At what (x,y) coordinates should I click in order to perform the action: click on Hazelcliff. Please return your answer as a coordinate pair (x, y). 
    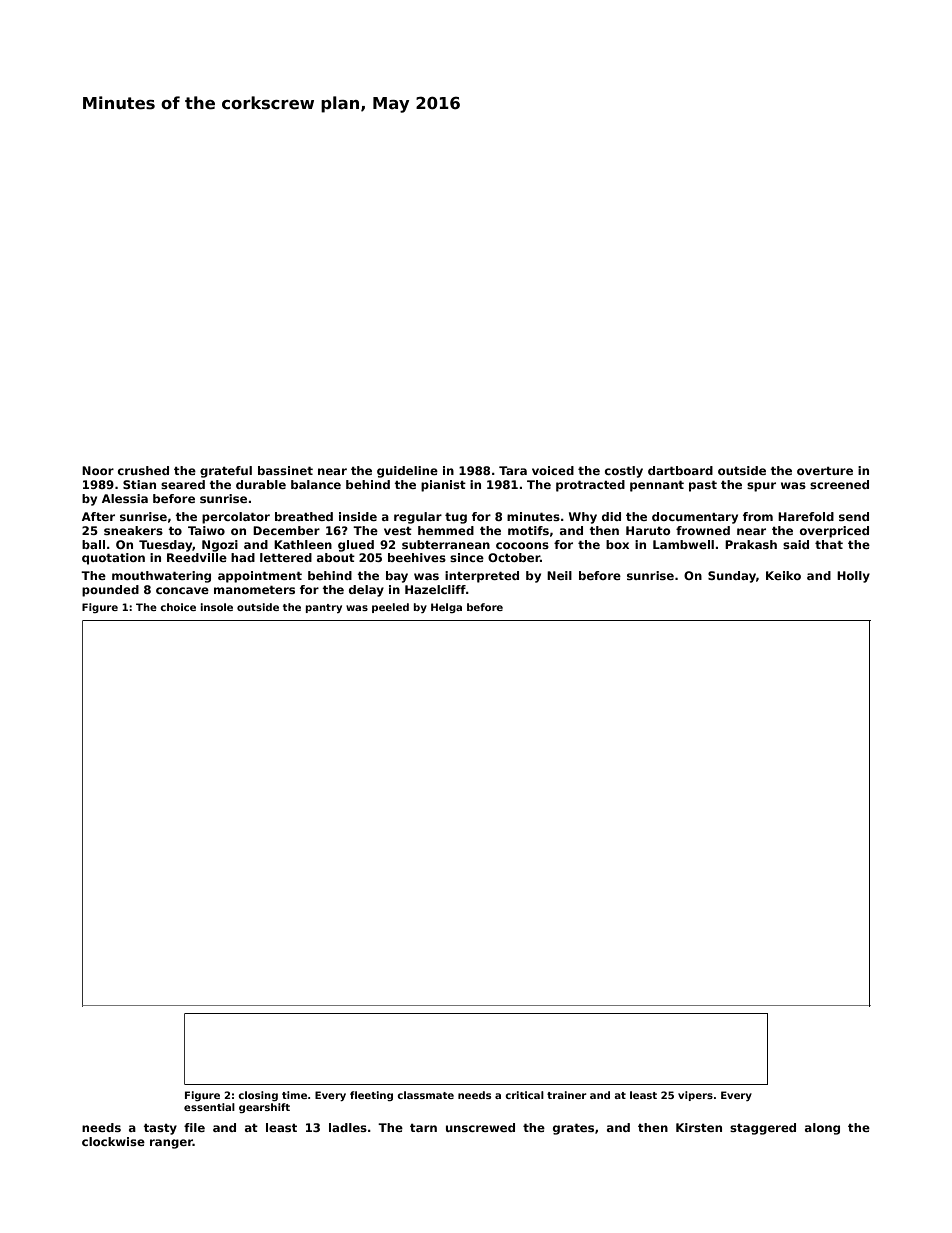
    Looking at the image, I should click on (435, 589).
